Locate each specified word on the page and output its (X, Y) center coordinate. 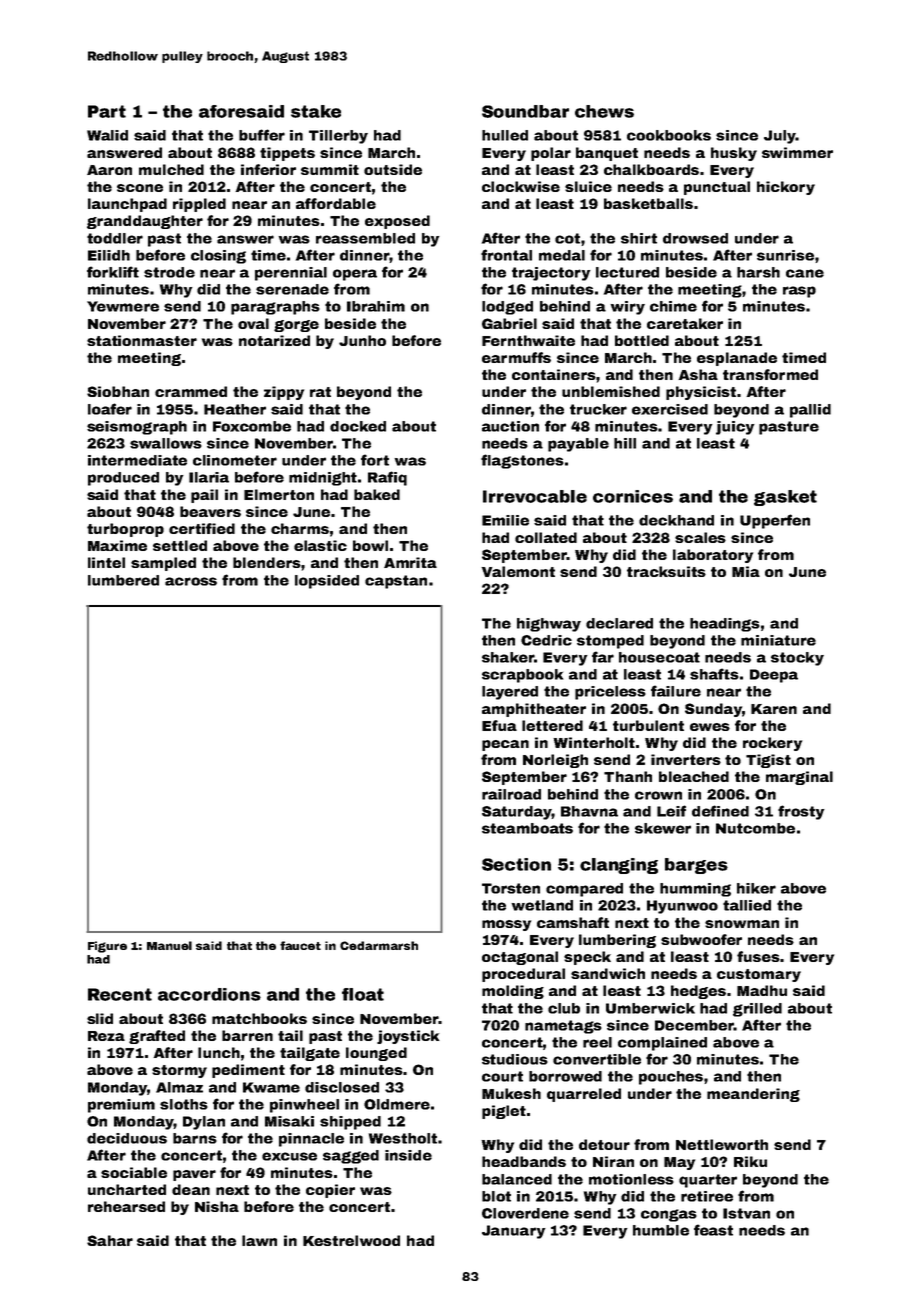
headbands (524, 1161)
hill (625, 443)
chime (673, 306)
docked (358, 426)
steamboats (527, 828)
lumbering (617, 941)
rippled (199, 205)
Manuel (169, 945)
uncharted (127, 1189)
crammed (191, 391)
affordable (336, 203)
